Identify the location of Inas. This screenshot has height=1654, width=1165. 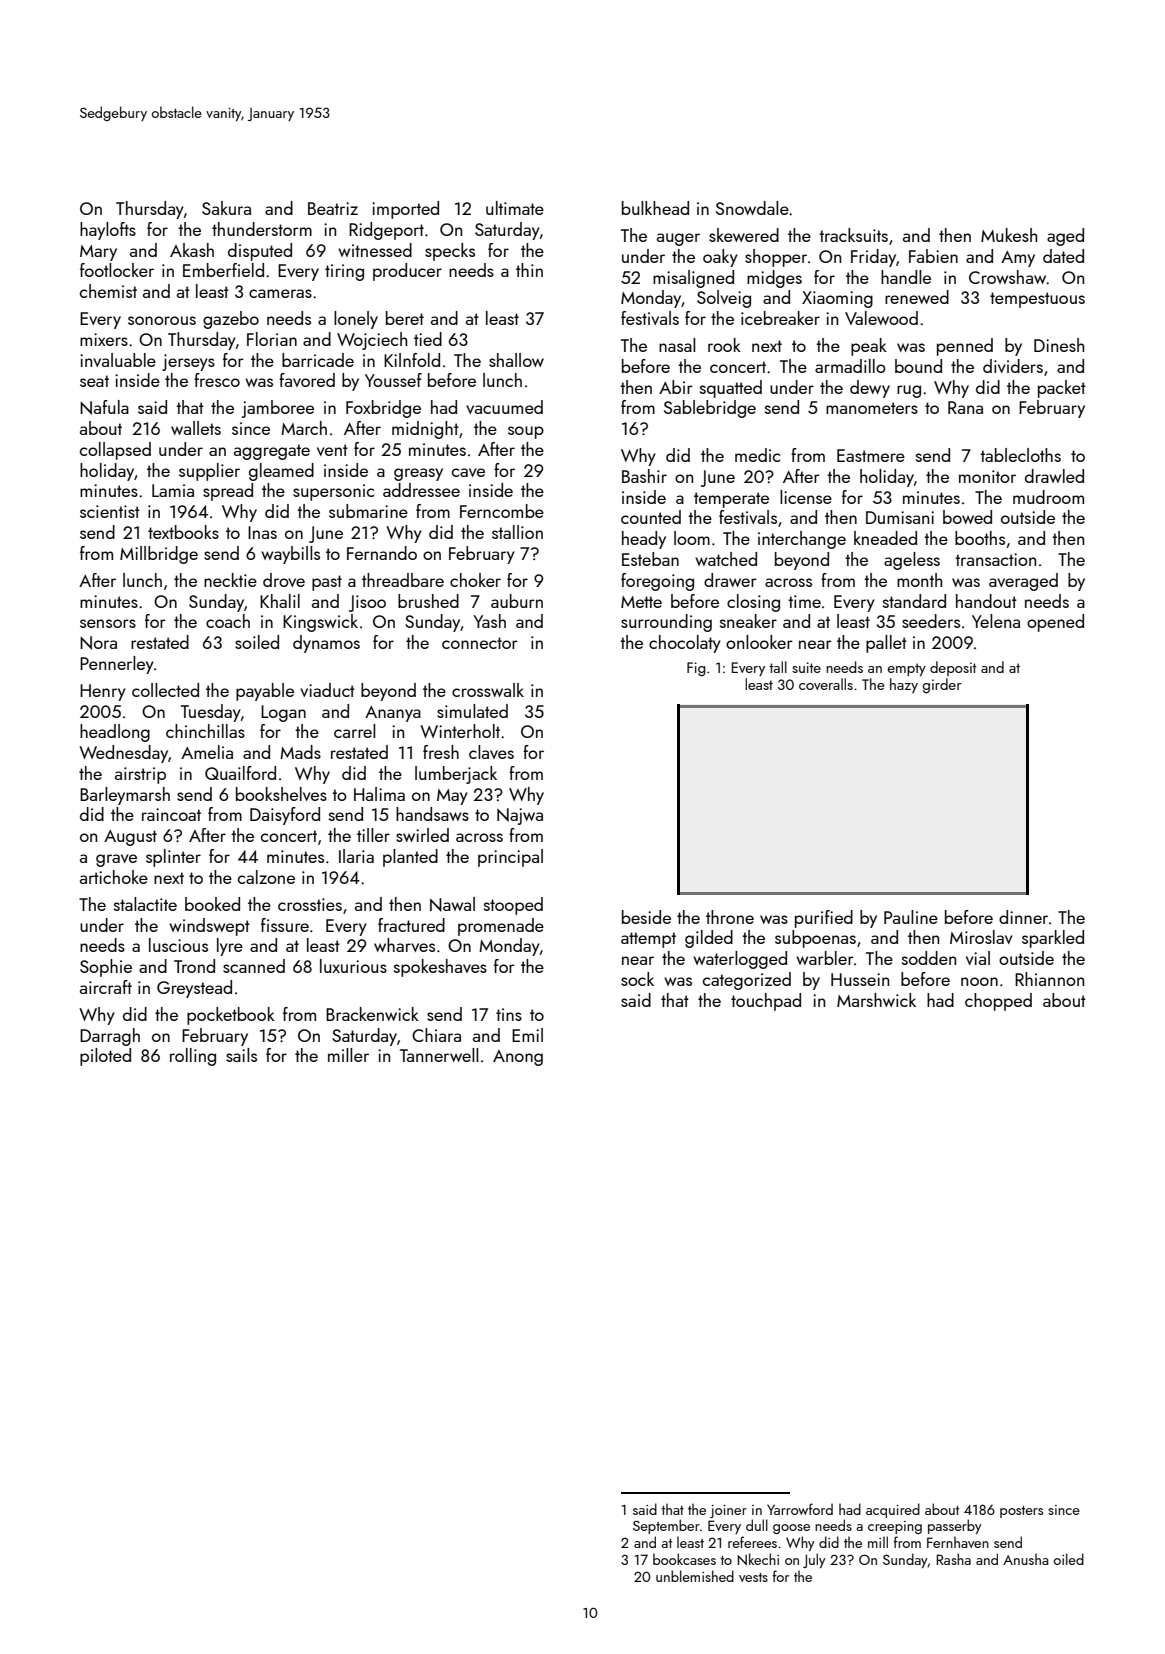
(262, 532).
